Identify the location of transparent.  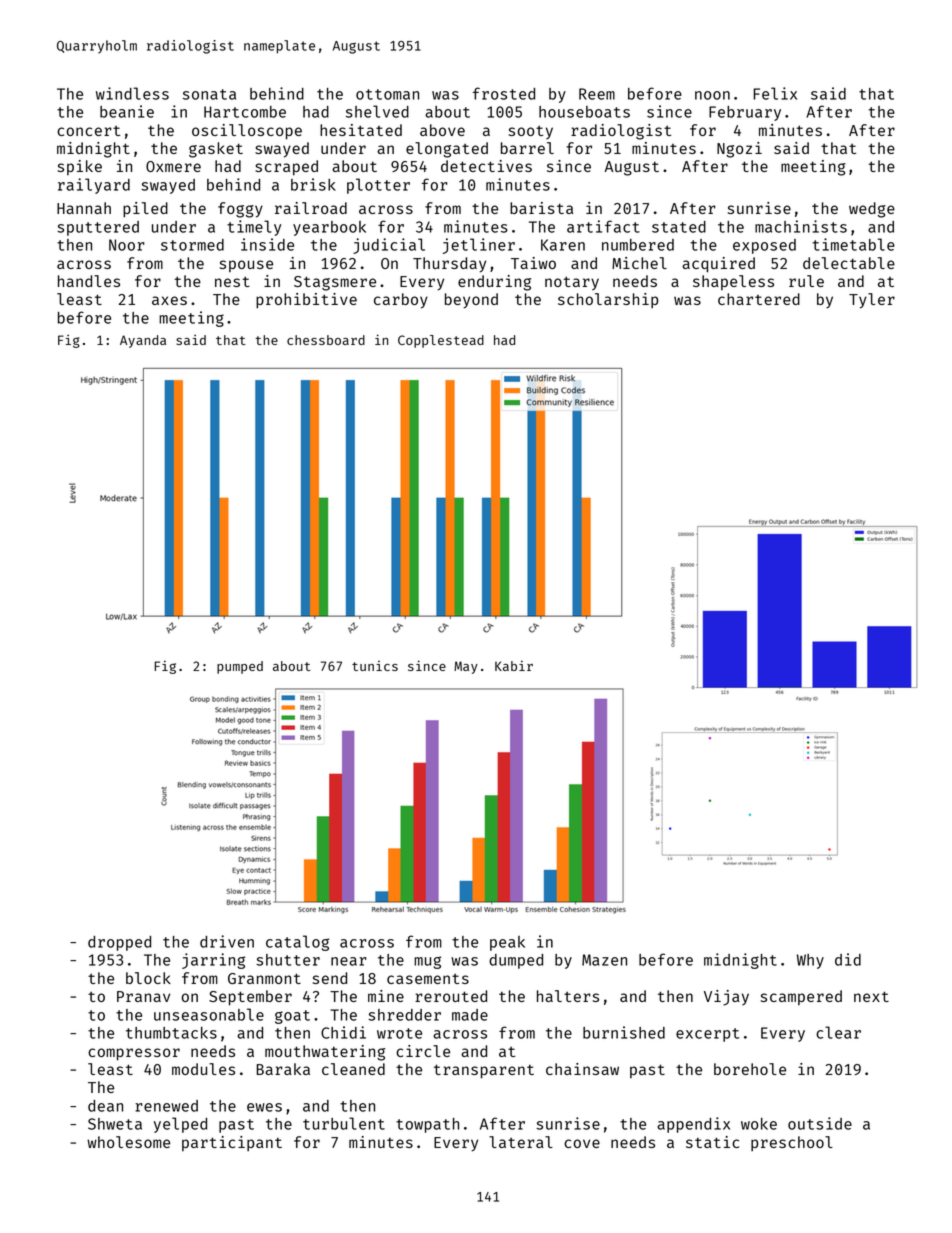
(484, 1071).
